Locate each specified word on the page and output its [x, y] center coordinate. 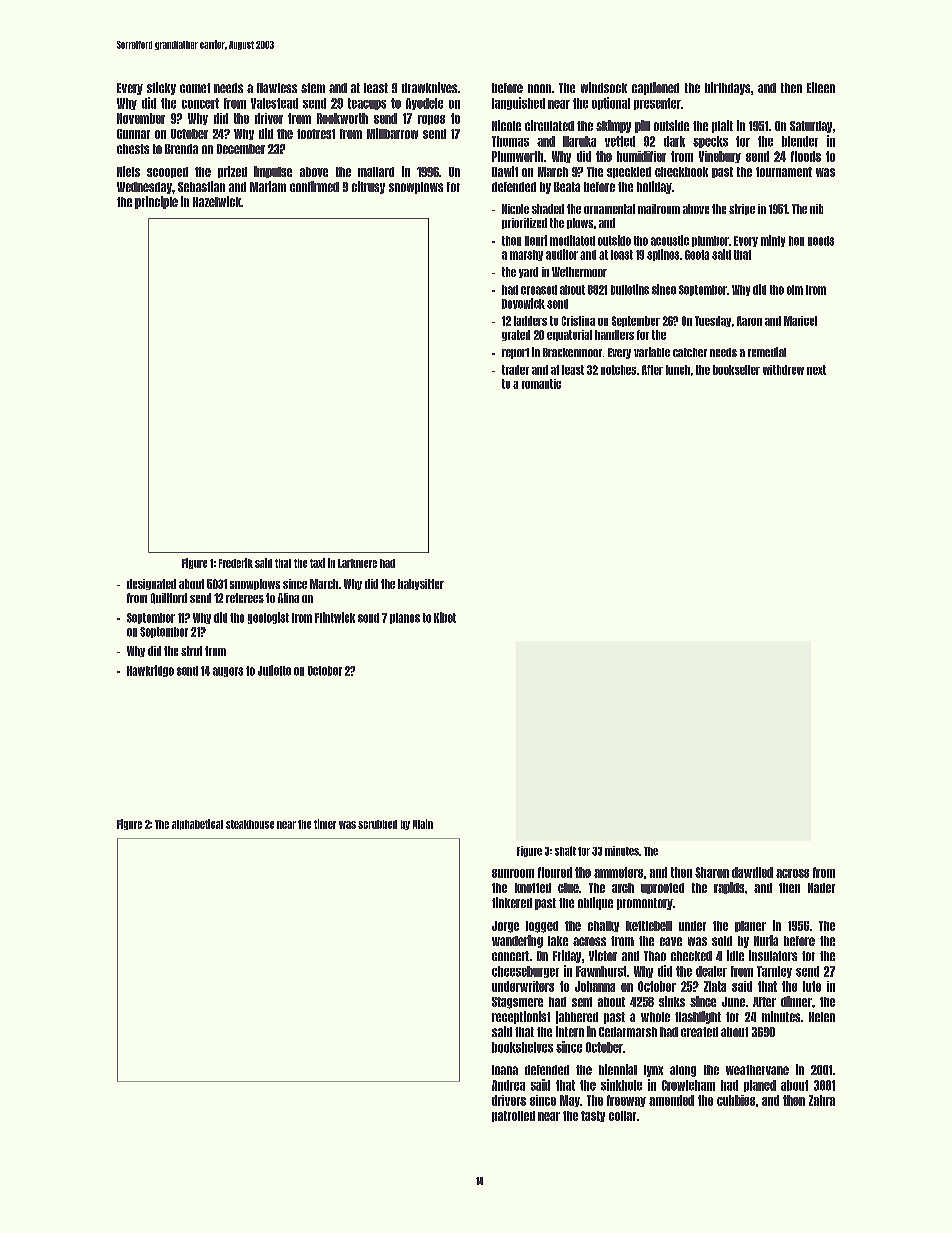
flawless [277, 88]
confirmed [314, 186]
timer [325, 824]
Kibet [445, 617]
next [816, 370]
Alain [423, 824]
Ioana [505, 1070]
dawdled [752, 872]
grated [516, 335]
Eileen [821, 87]
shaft [565, 851]
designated [151, 584]
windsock [604, 87]
